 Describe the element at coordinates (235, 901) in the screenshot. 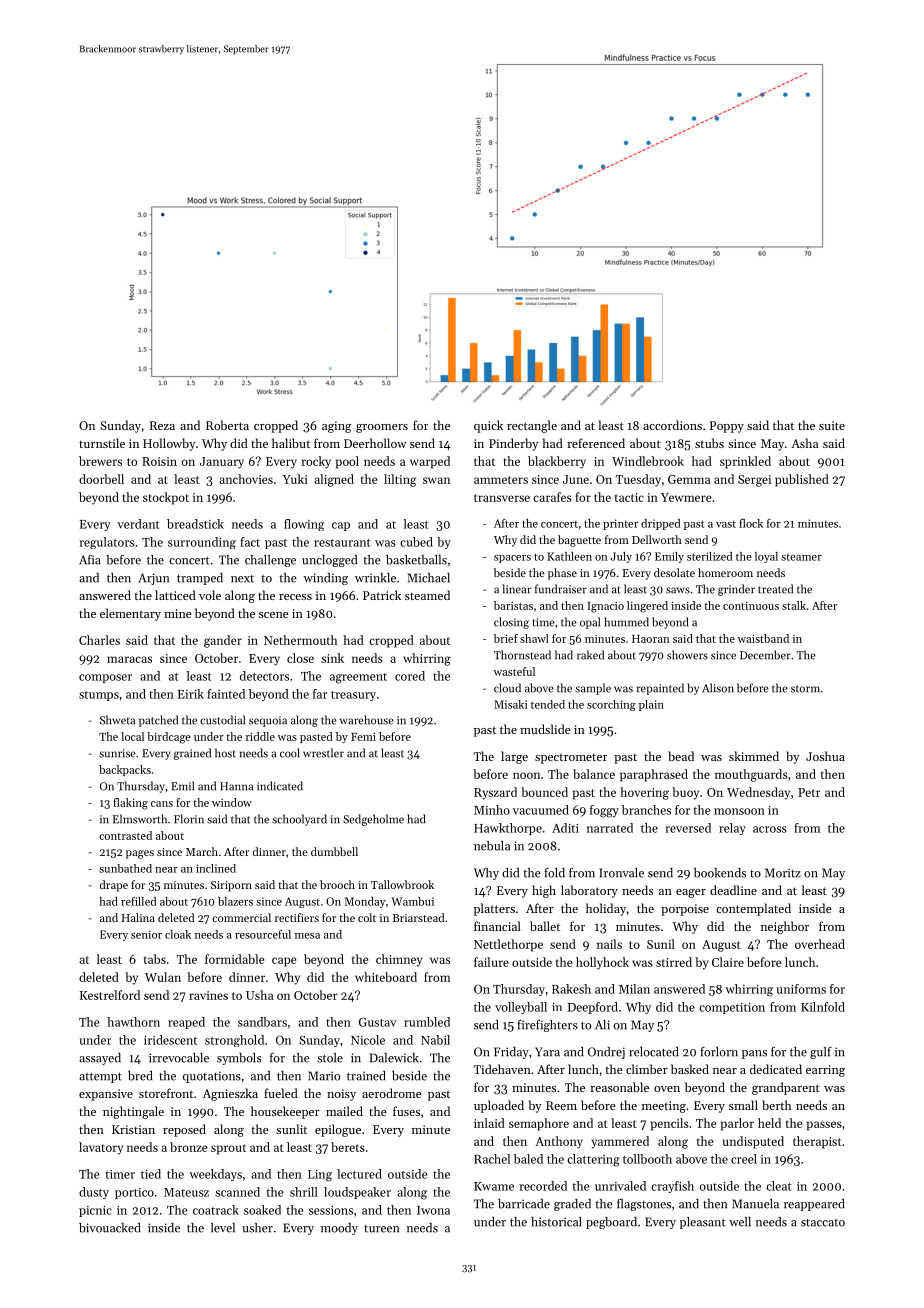

I see `blazers` at that location.
